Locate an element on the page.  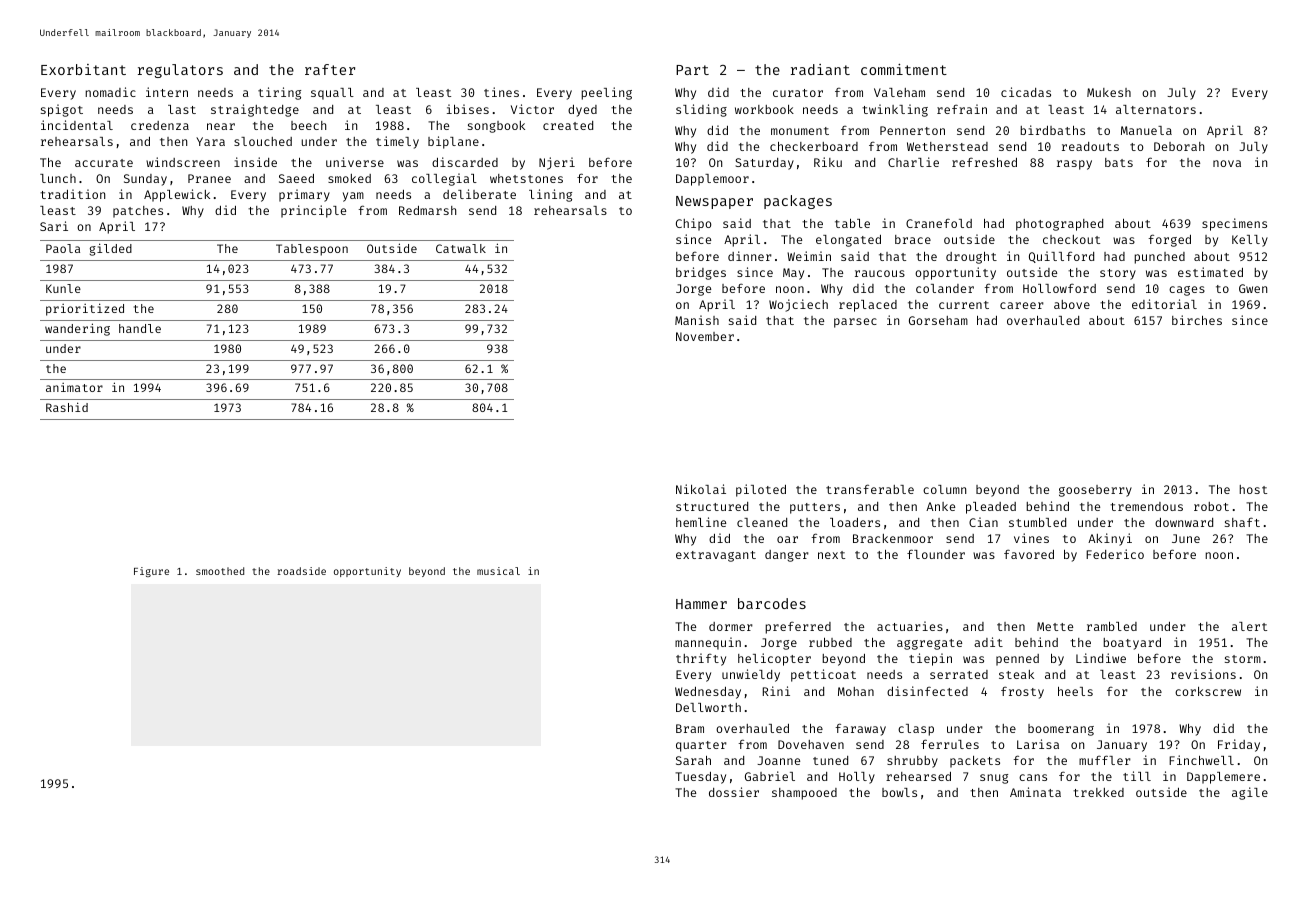
Tuesday is located at coordinates (700, 778).
